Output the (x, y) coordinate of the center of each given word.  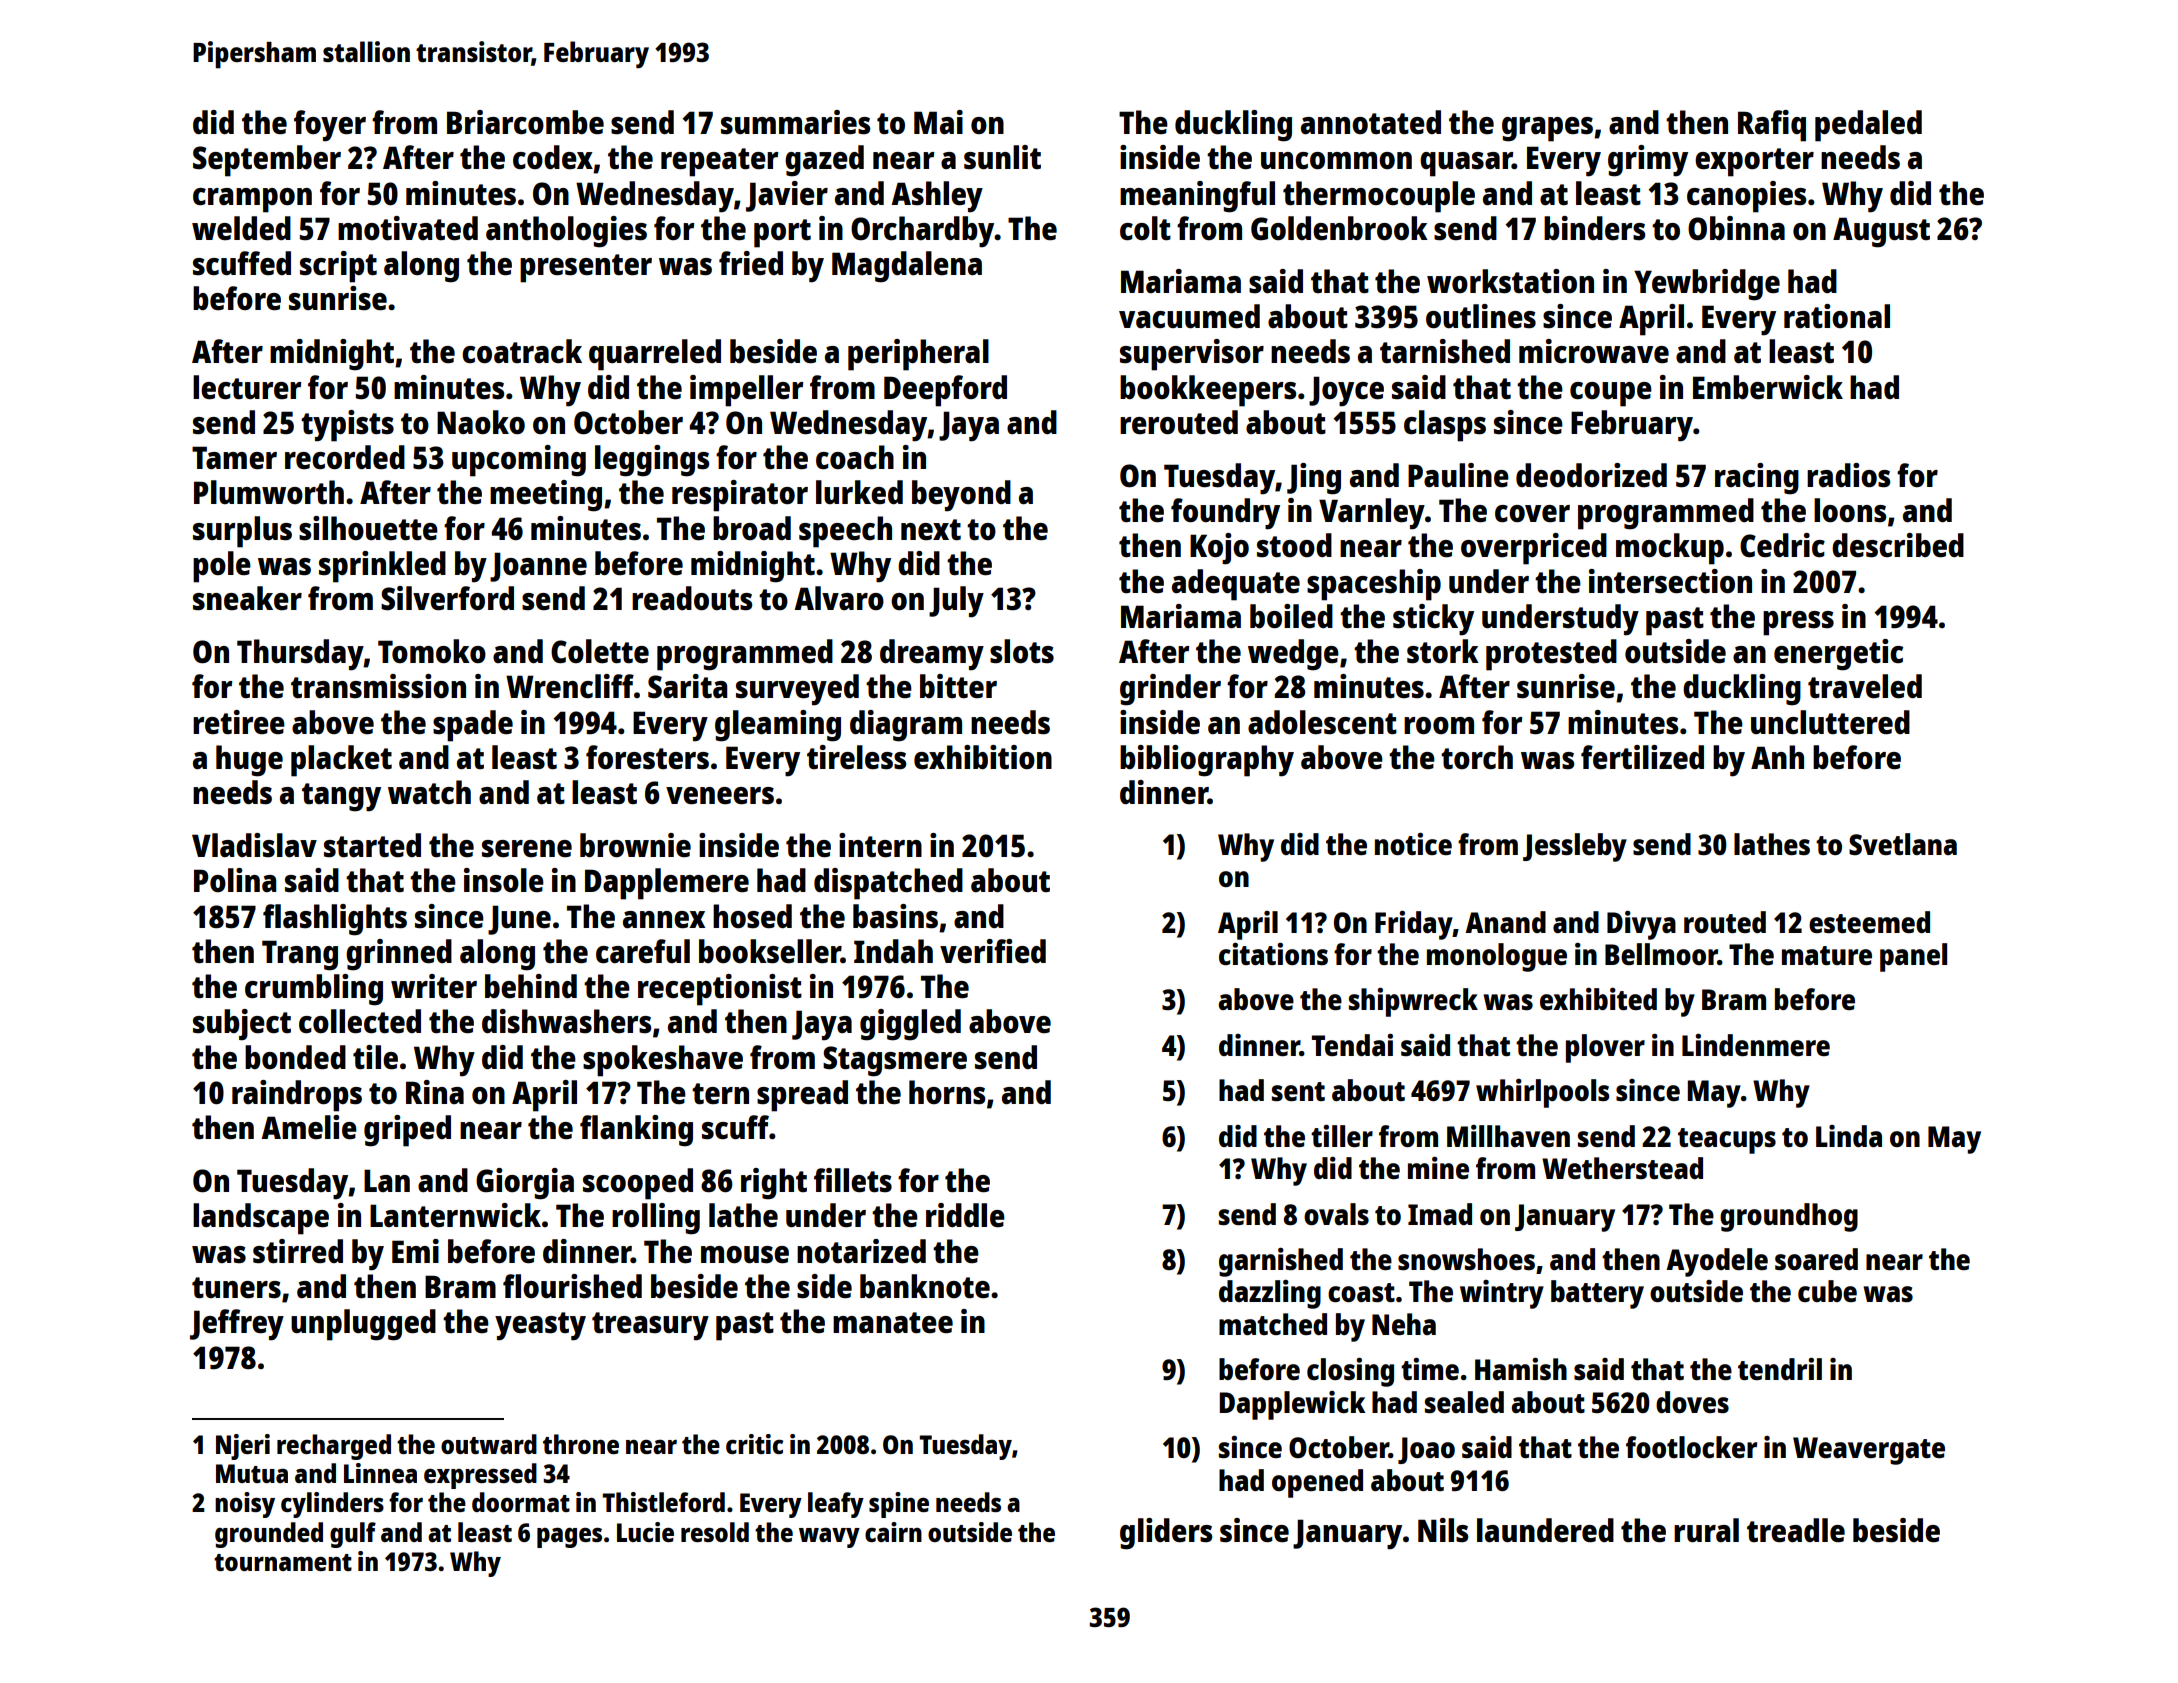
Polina (235, 880)
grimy (1648, 161)
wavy (829, 1538)
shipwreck (1413, 1002)
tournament (283, 1562)
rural (1706, 1530)
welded (241, 228)
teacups (1727, 1141)
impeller (746, 391)
